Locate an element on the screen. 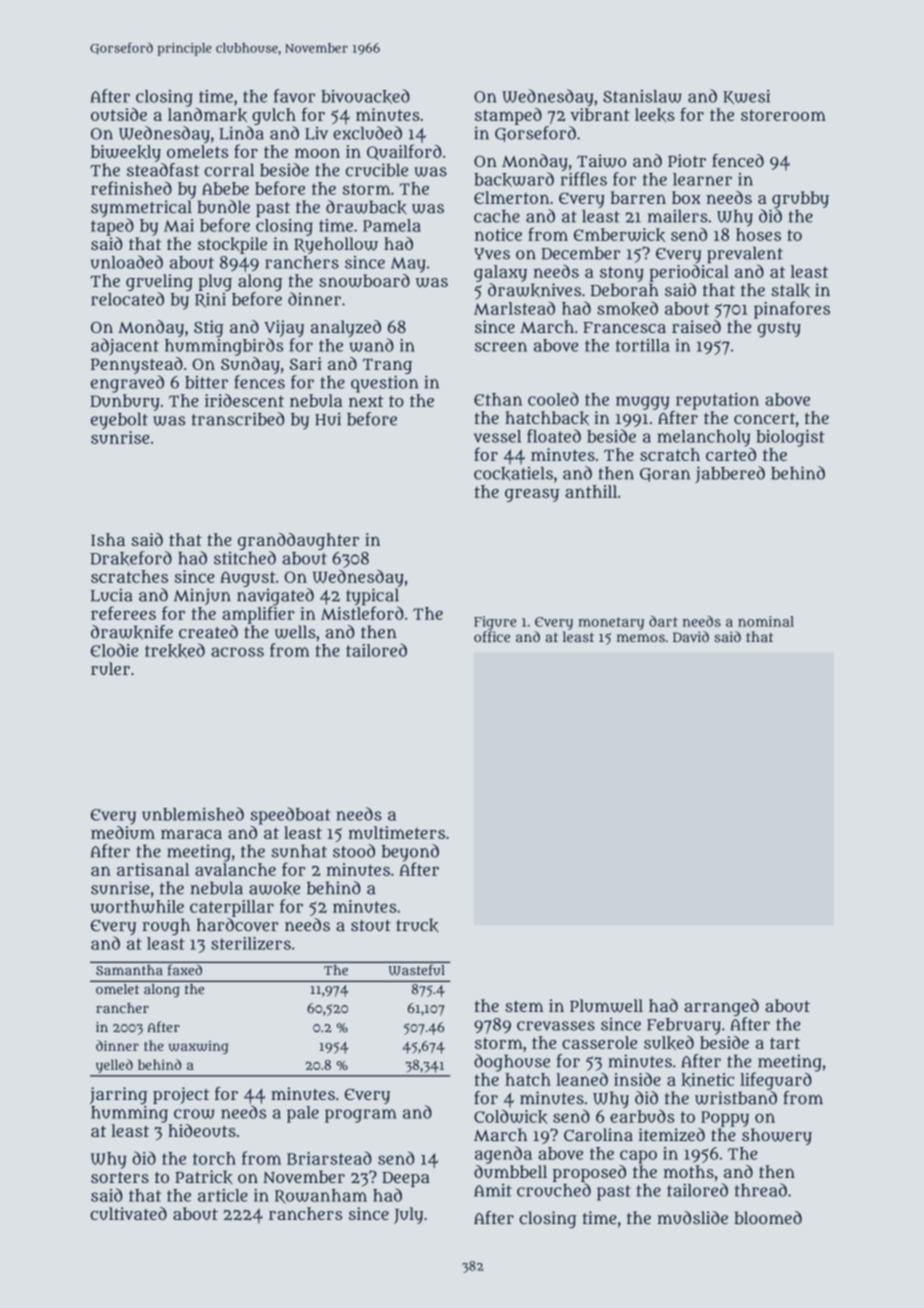 The height and width of the screenshot is (1308, 924). crouched is located at coordinates (554, 1190).
